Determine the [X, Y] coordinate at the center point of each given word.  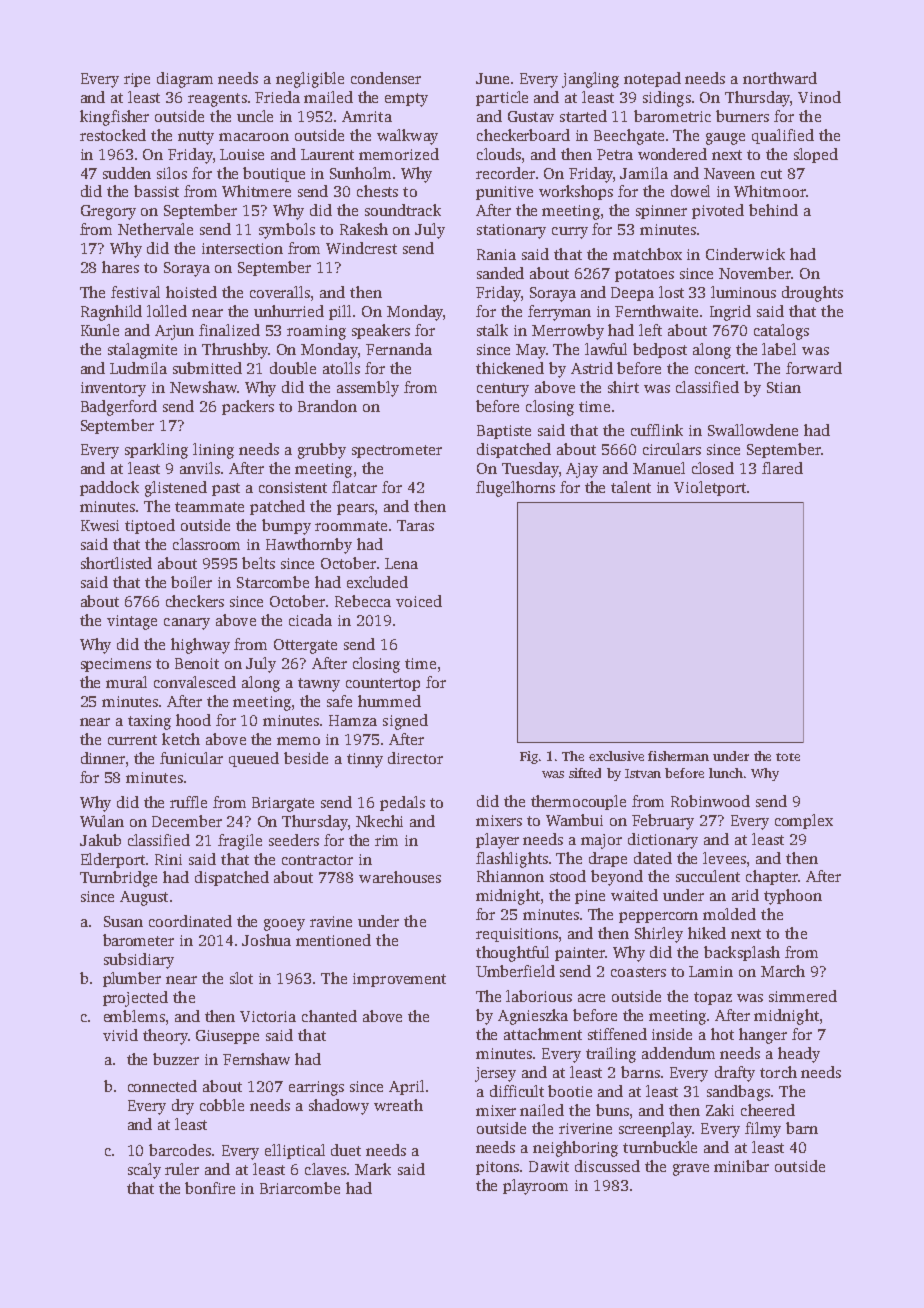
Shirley [659, 935]
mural [126, 682]
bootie [570, 1091]
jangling [590, 80]
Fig [529, 757]
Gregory [108, 212]
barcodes [180, 1150]
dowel [690, 191]
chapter [772, 877]
